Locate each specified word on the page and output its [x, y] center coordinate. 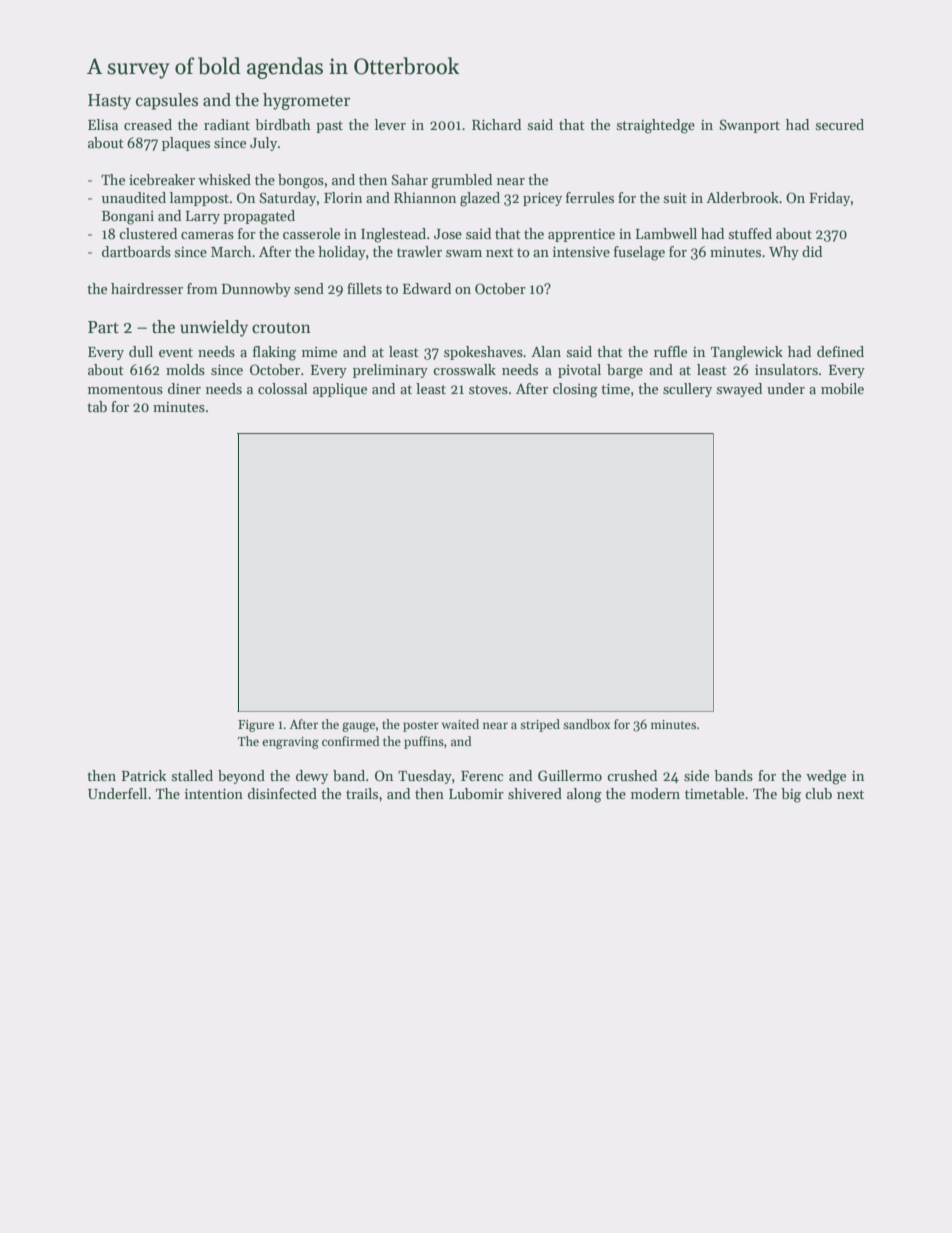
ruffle [670, 351]
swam [464, 253]
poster [421, 726]
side [696, 775]
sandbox [586, 724]
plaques [186, 144]
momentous [125, 389]
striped [540, 725]
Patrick [144, 775]
